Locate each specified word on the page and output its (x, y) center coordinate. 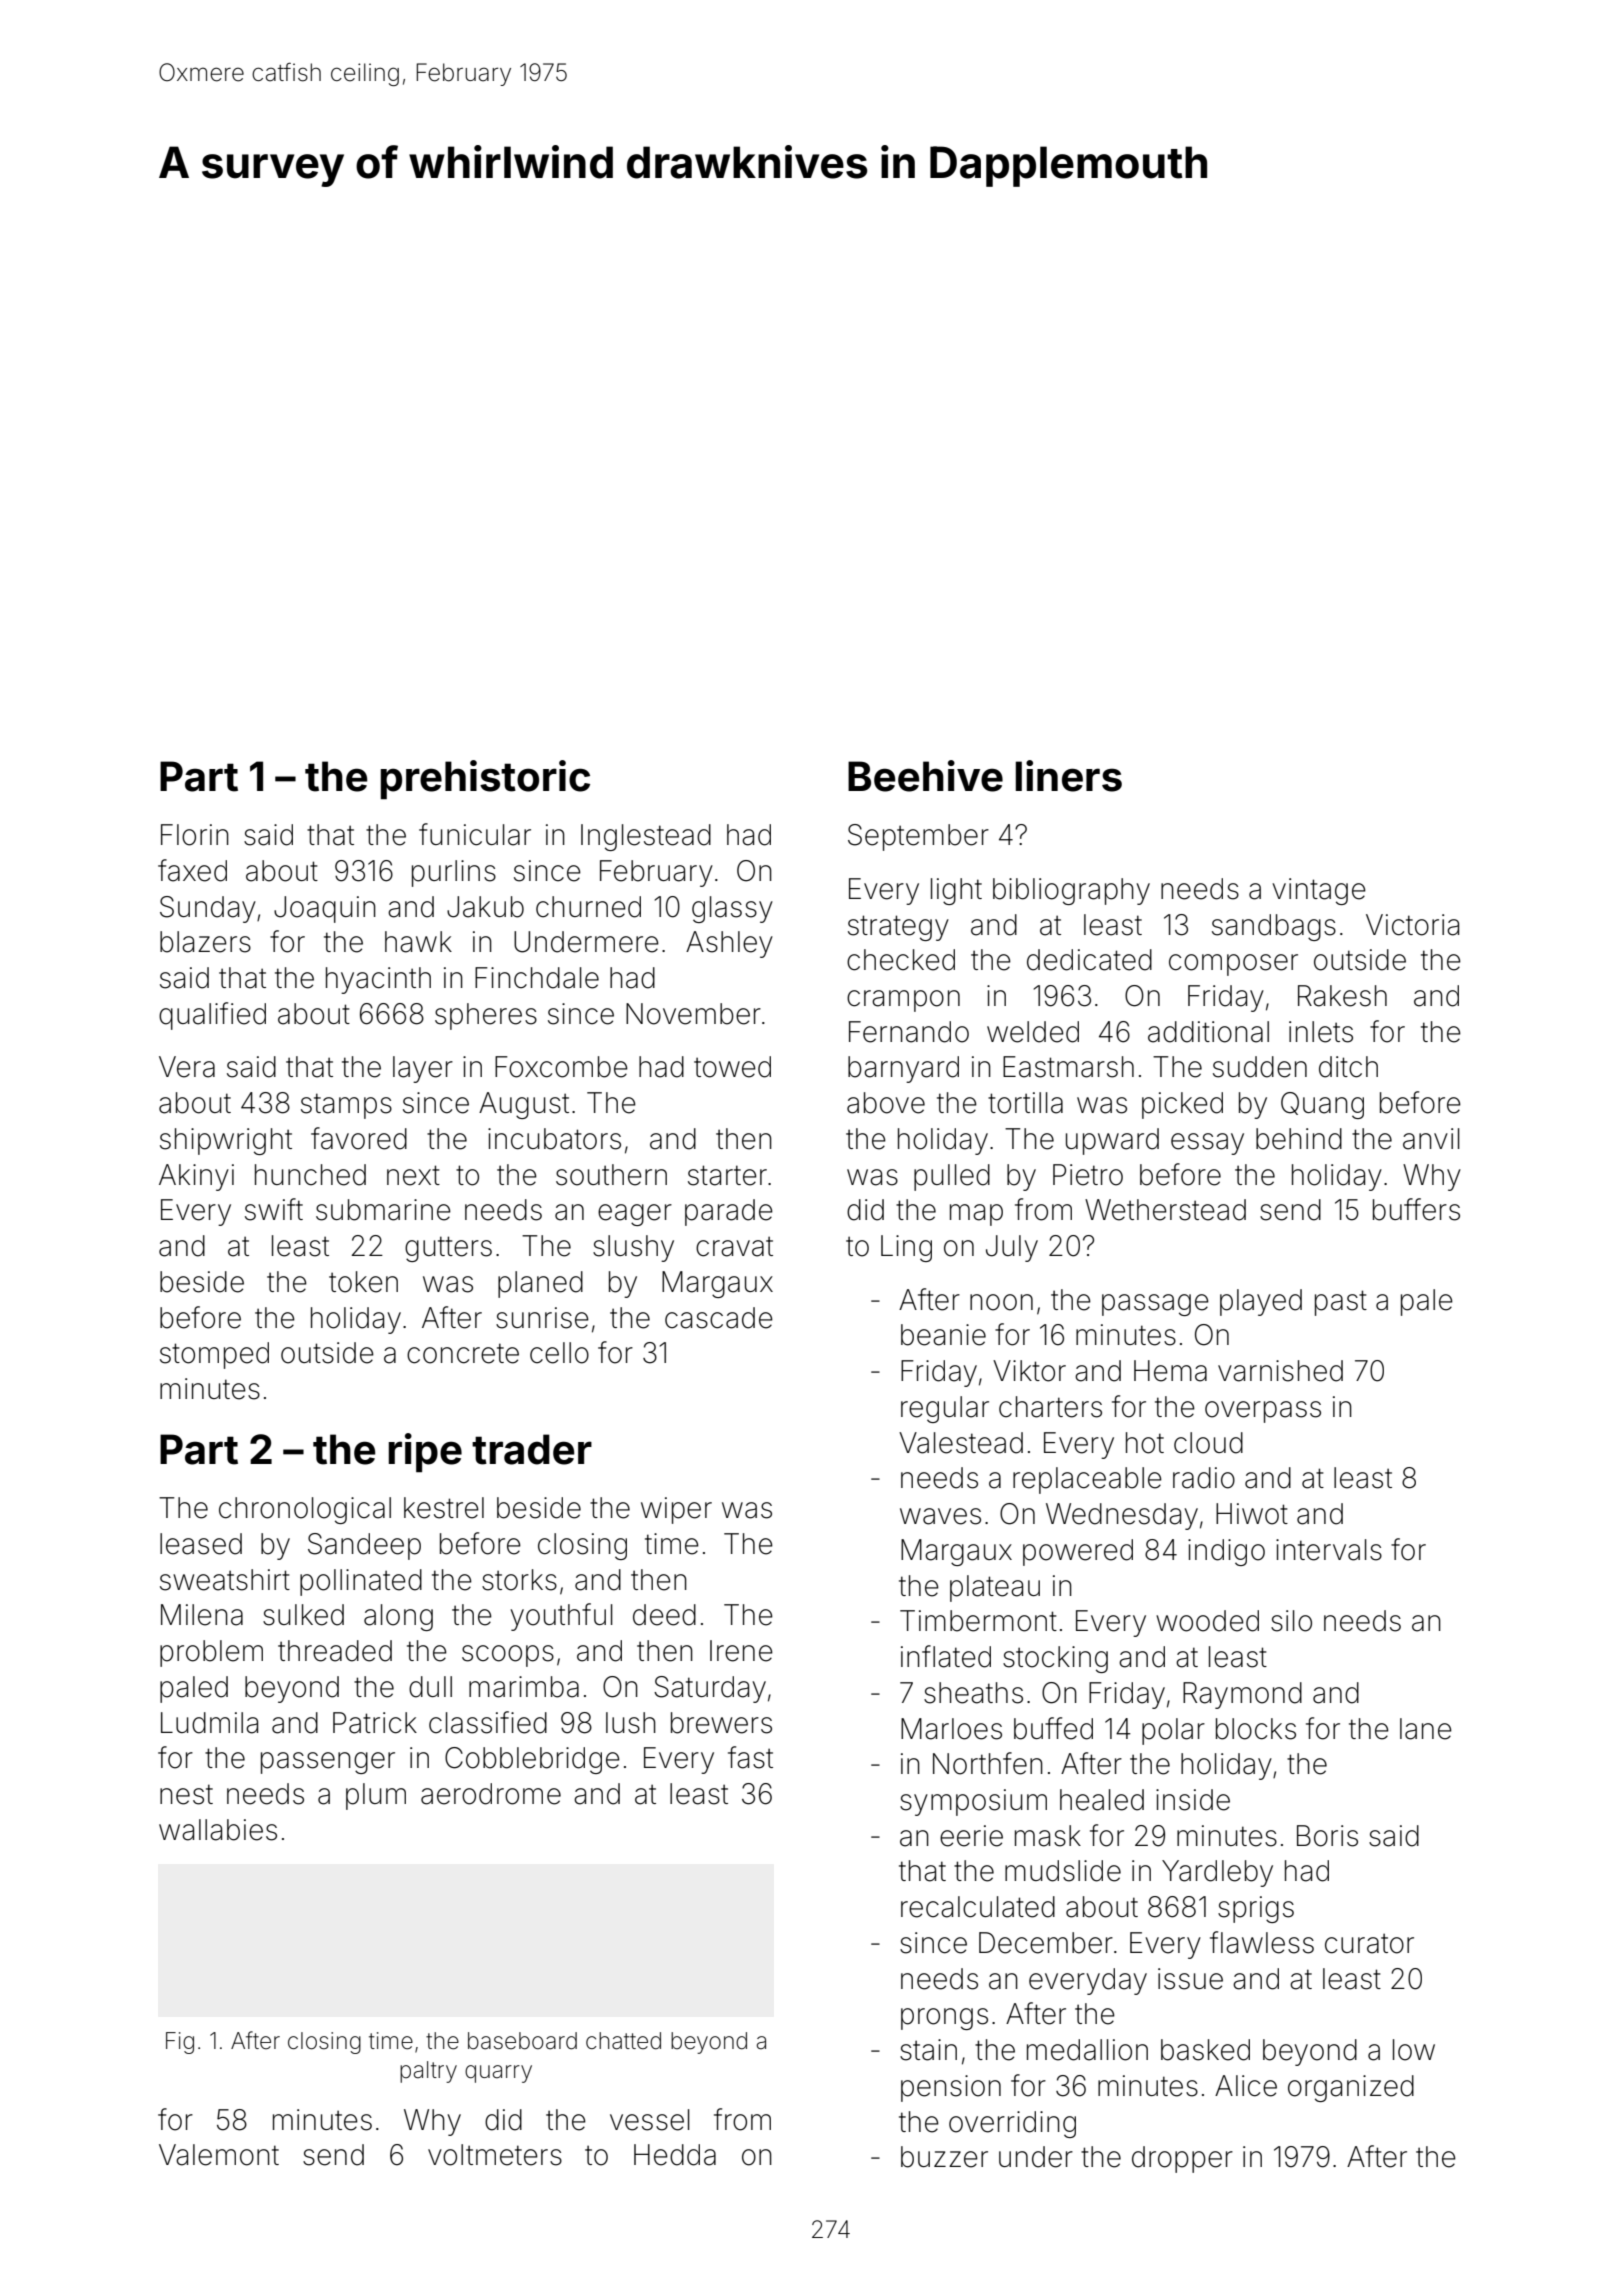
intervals (1329, 1550)
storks (519, 1580)
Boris (1327, 1836)
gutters (448, 1249)
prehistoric (485, 780)
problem (211, 1653)
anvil (1431, 1139)
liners (1068, 776)
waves (940, 1516)
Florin (195, 835)
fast (750, 1757)
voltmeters (495, 2155)
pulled (952, 1177)
